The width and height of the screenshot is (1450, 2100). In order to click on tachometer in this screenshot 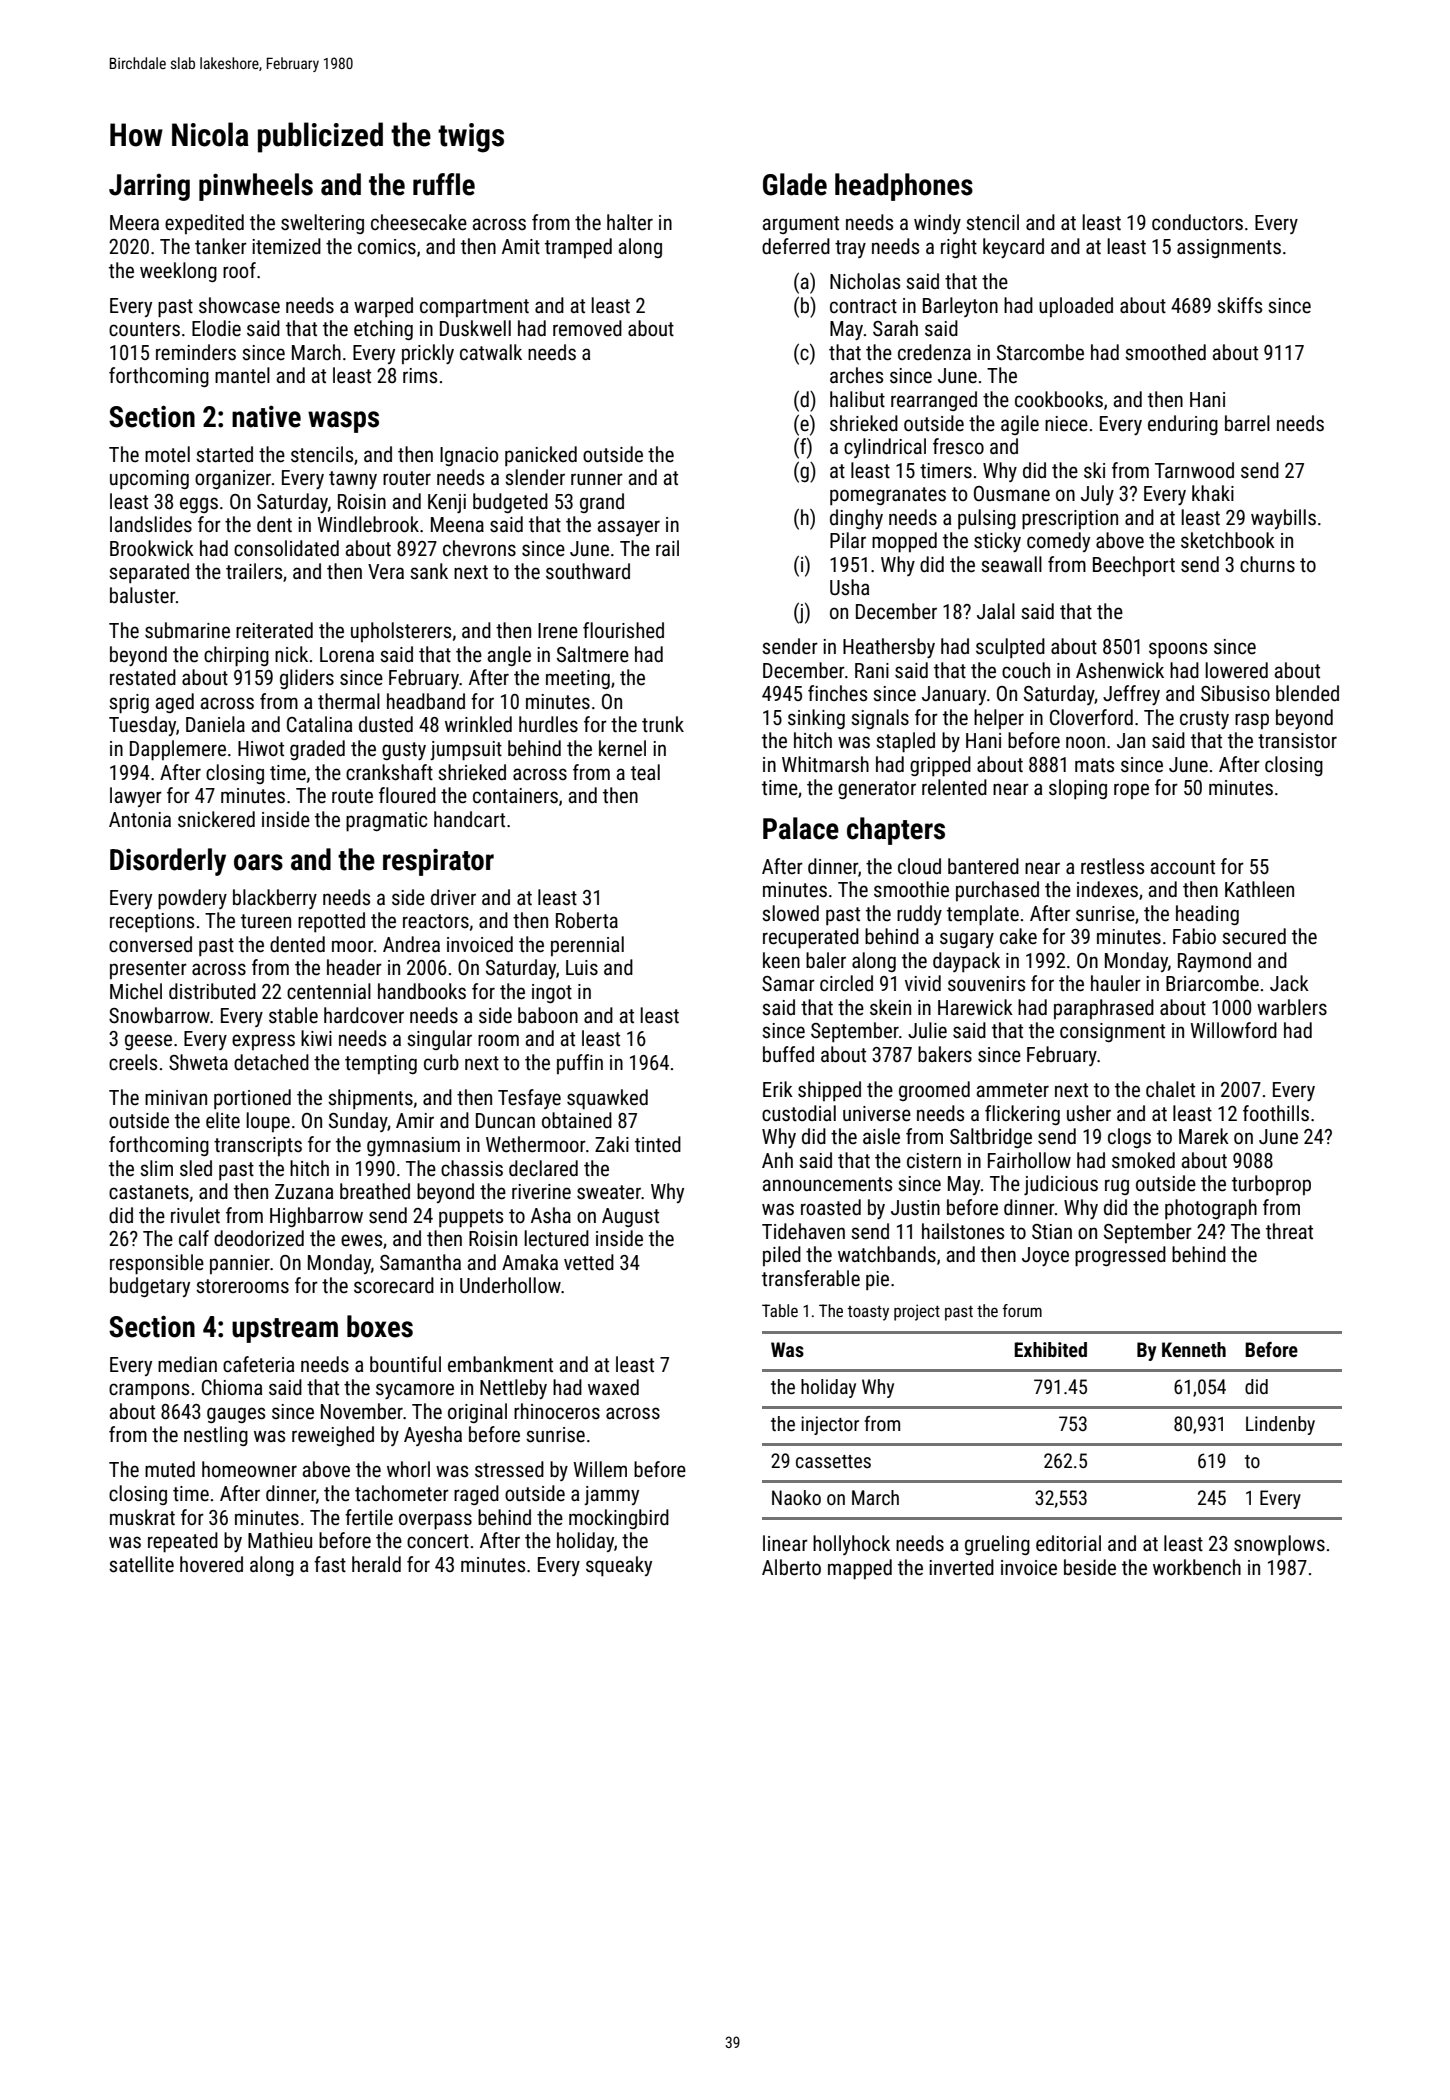, I will do `click(402, 1493)`.
